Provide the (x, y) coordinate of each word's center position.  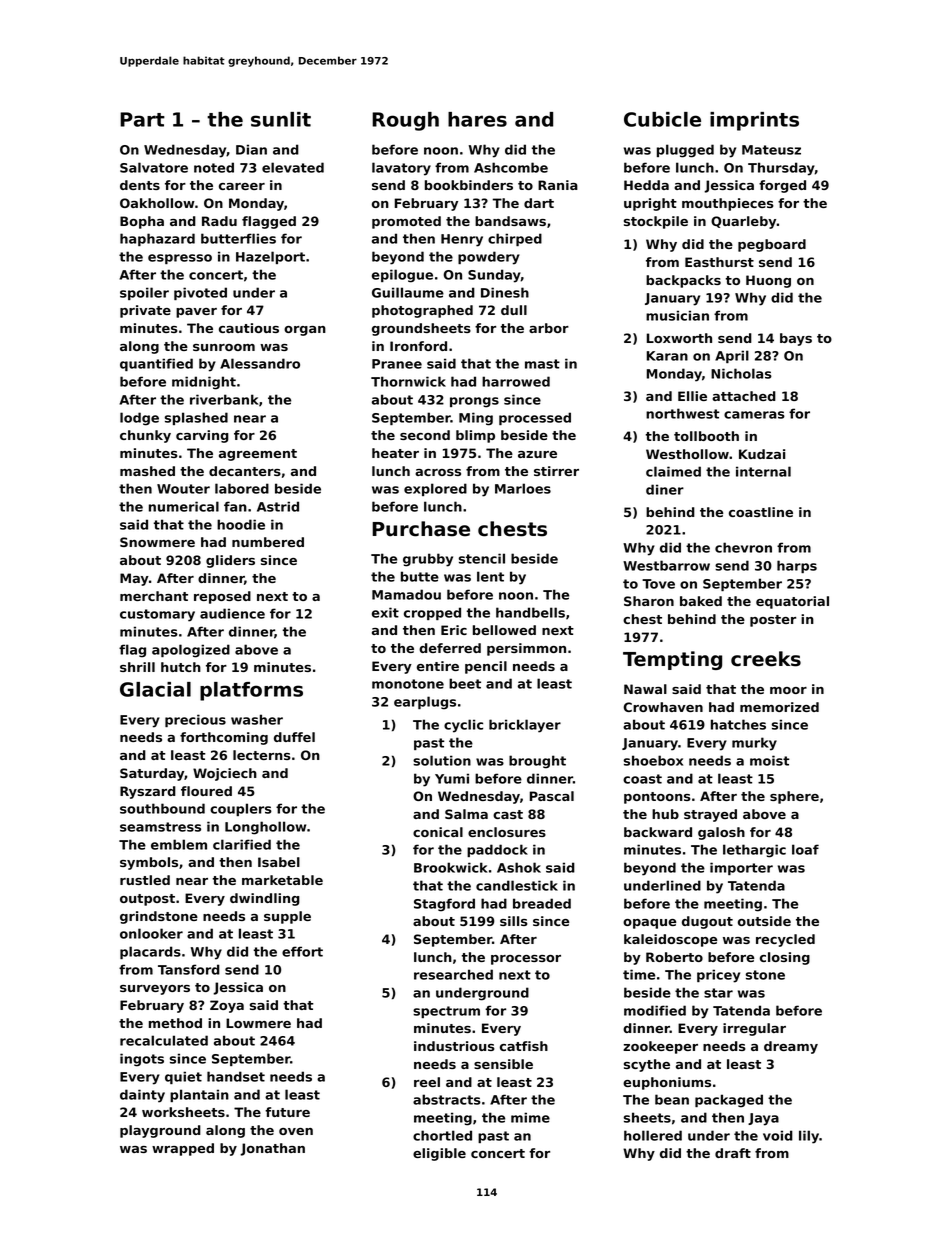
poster (773, 621)
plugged (685, 151)
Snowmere (157, 542)
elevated (293, 167)
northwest (683, 413)
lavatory (401, 169)
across (438, 472)
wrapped (183, 1149)
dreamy (791, 1047)
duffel (294, 737)
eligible (439, 1154)
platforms (251, 691)
